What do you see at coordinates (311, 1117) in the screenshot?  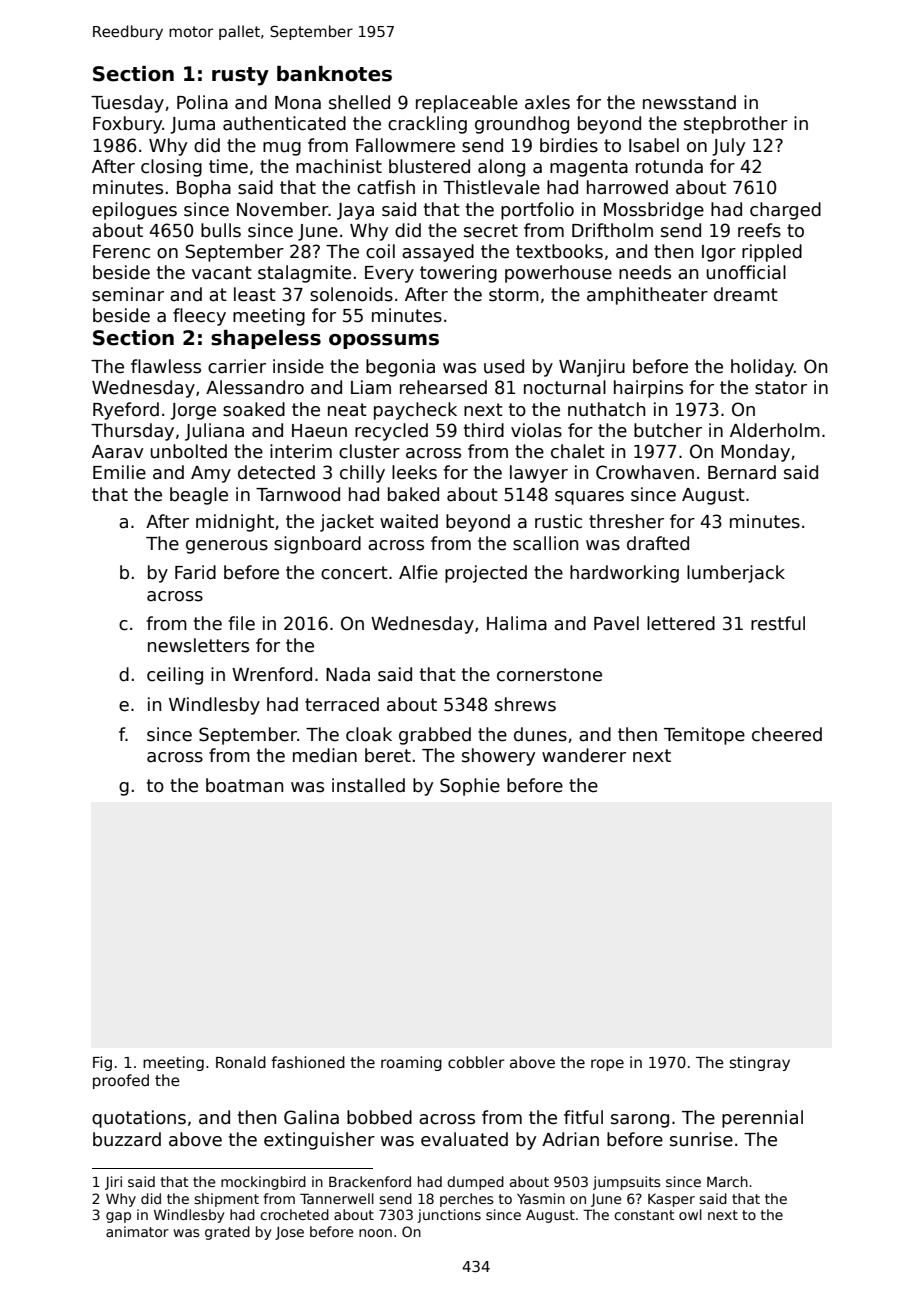 I see `Galina` at bounding box center [311, 1117].
